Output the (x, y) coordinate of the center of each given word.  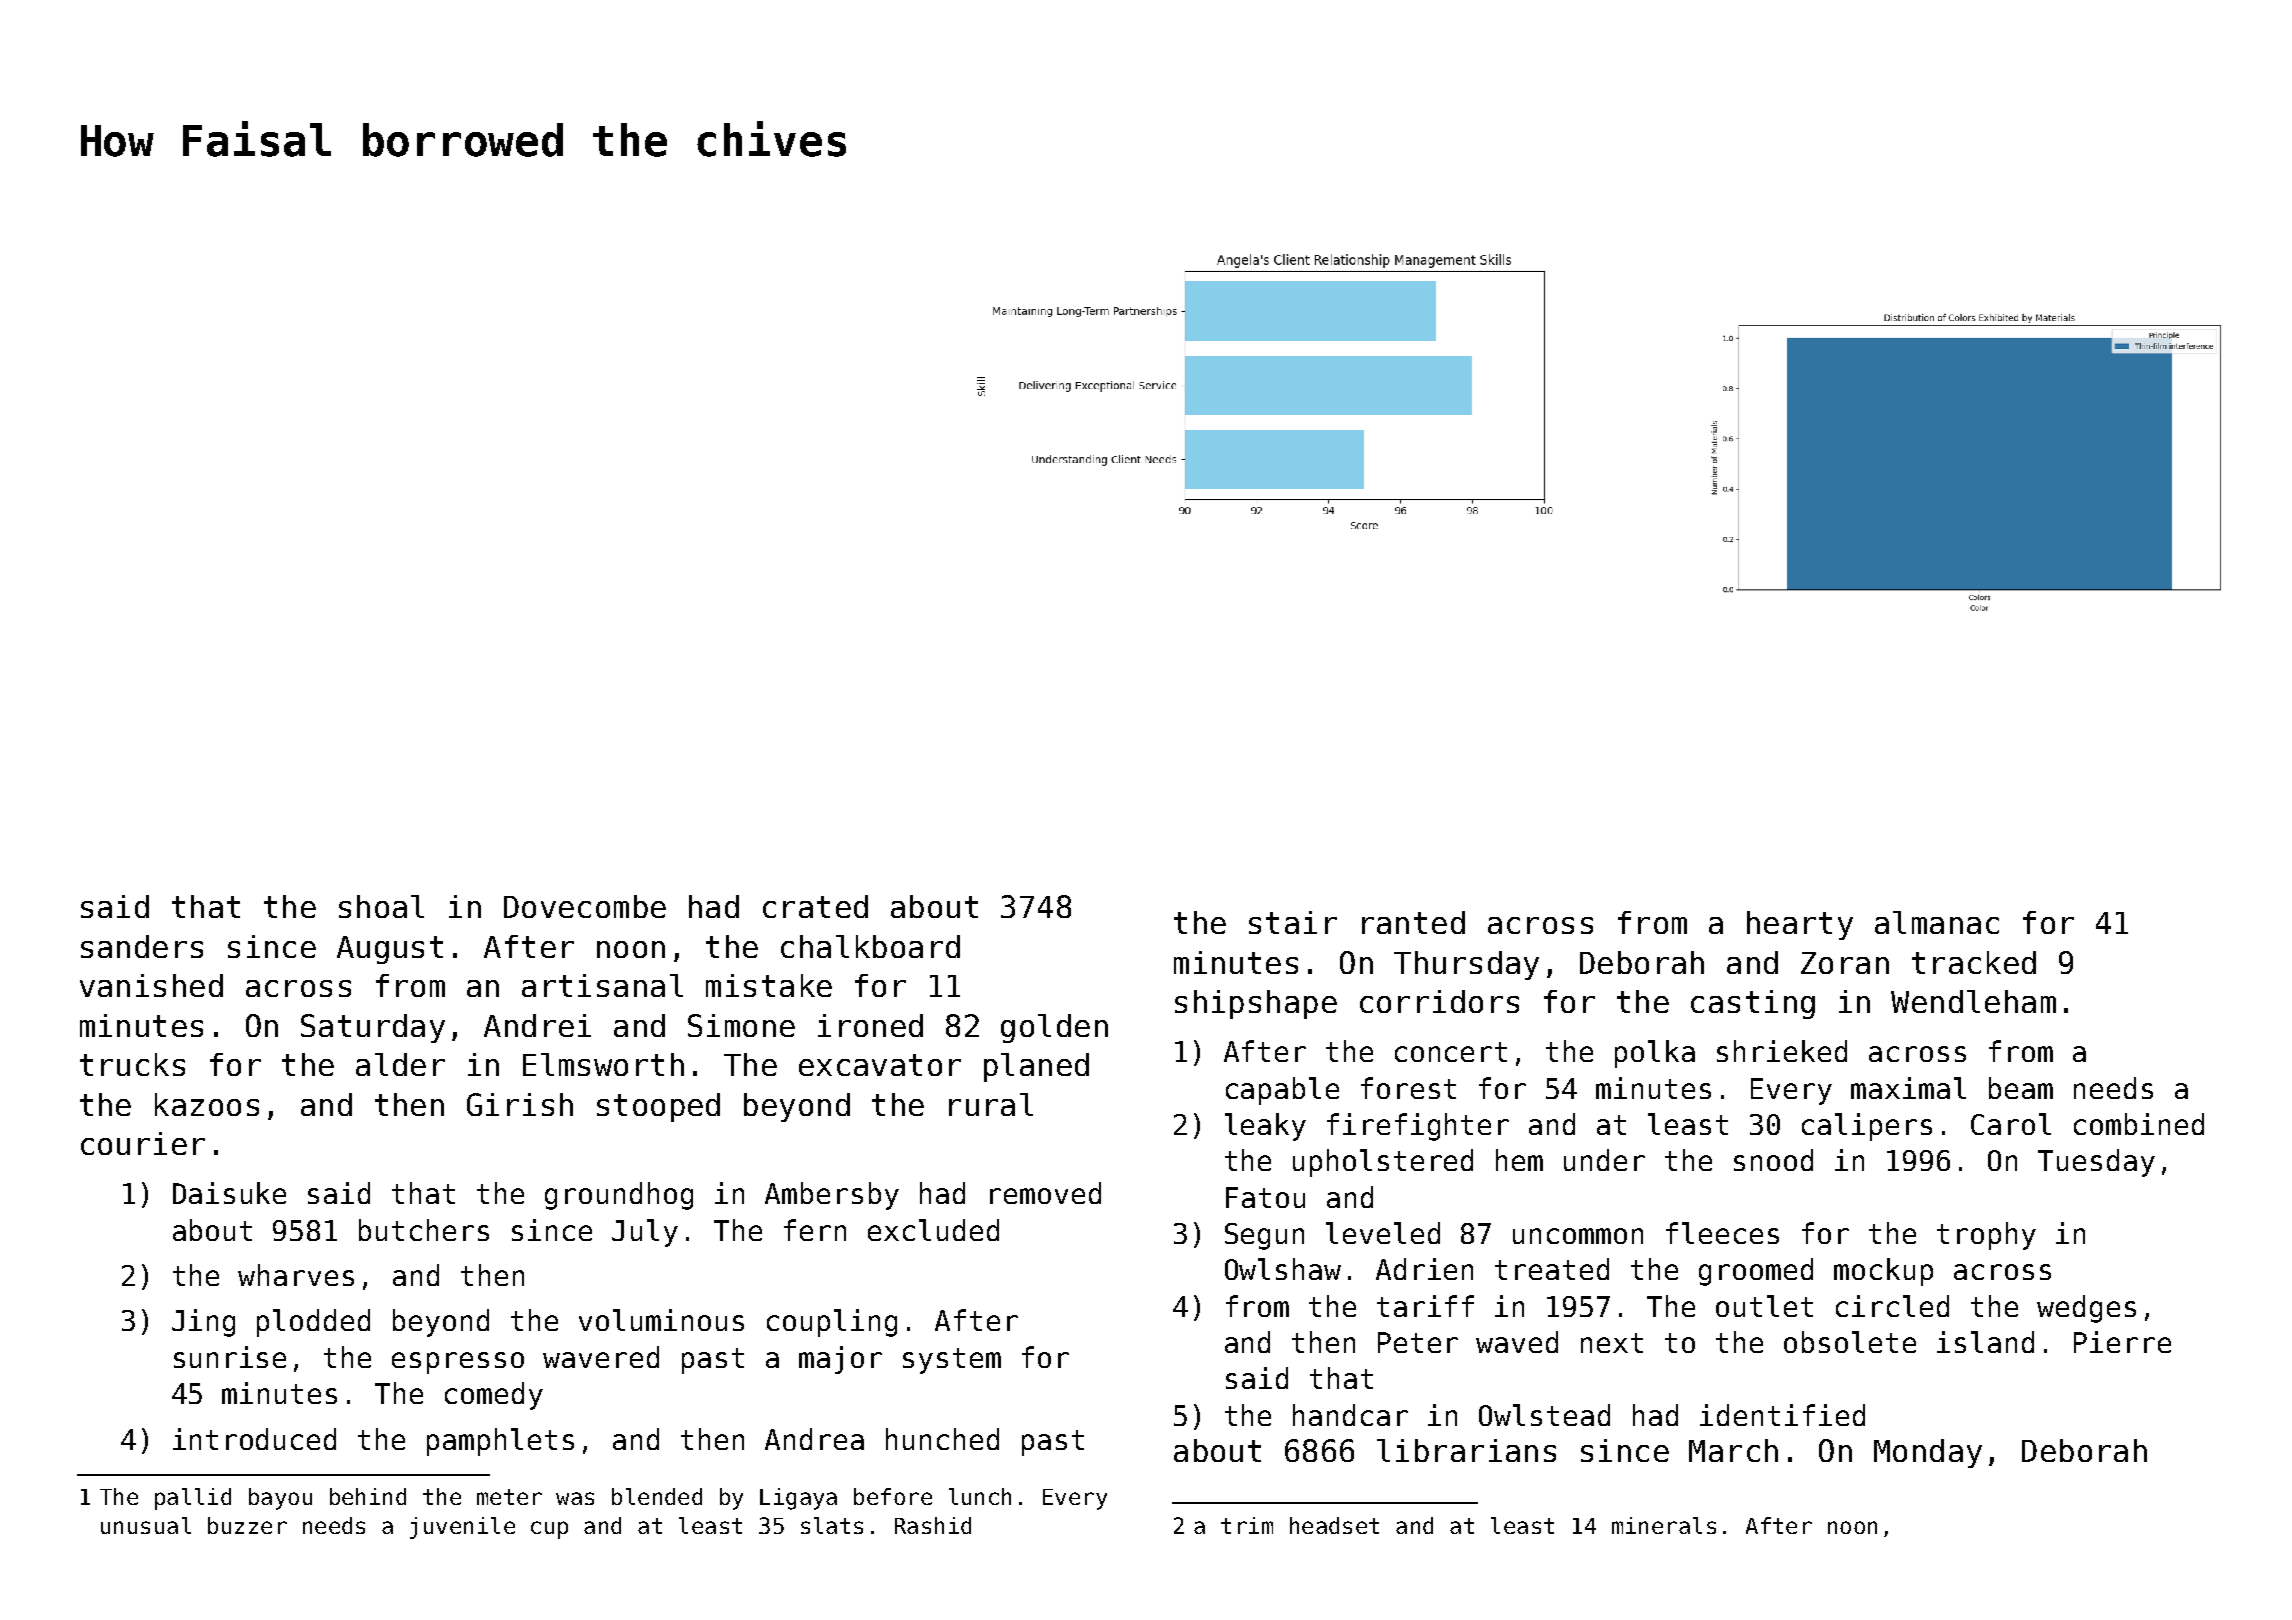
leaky (1265, 1127)
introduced (254, 1439)
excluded (933, 1230)
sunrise (230, 1357)
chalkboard (870, 946)
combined (2139, 1124)
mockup (1883, 1272)
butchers (424, 1230)
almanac (1937, 922)
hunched (942, 1439)
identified (1782, 1415)
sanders (142, 946)
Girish (520, 1104)
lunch (980, 1496)
